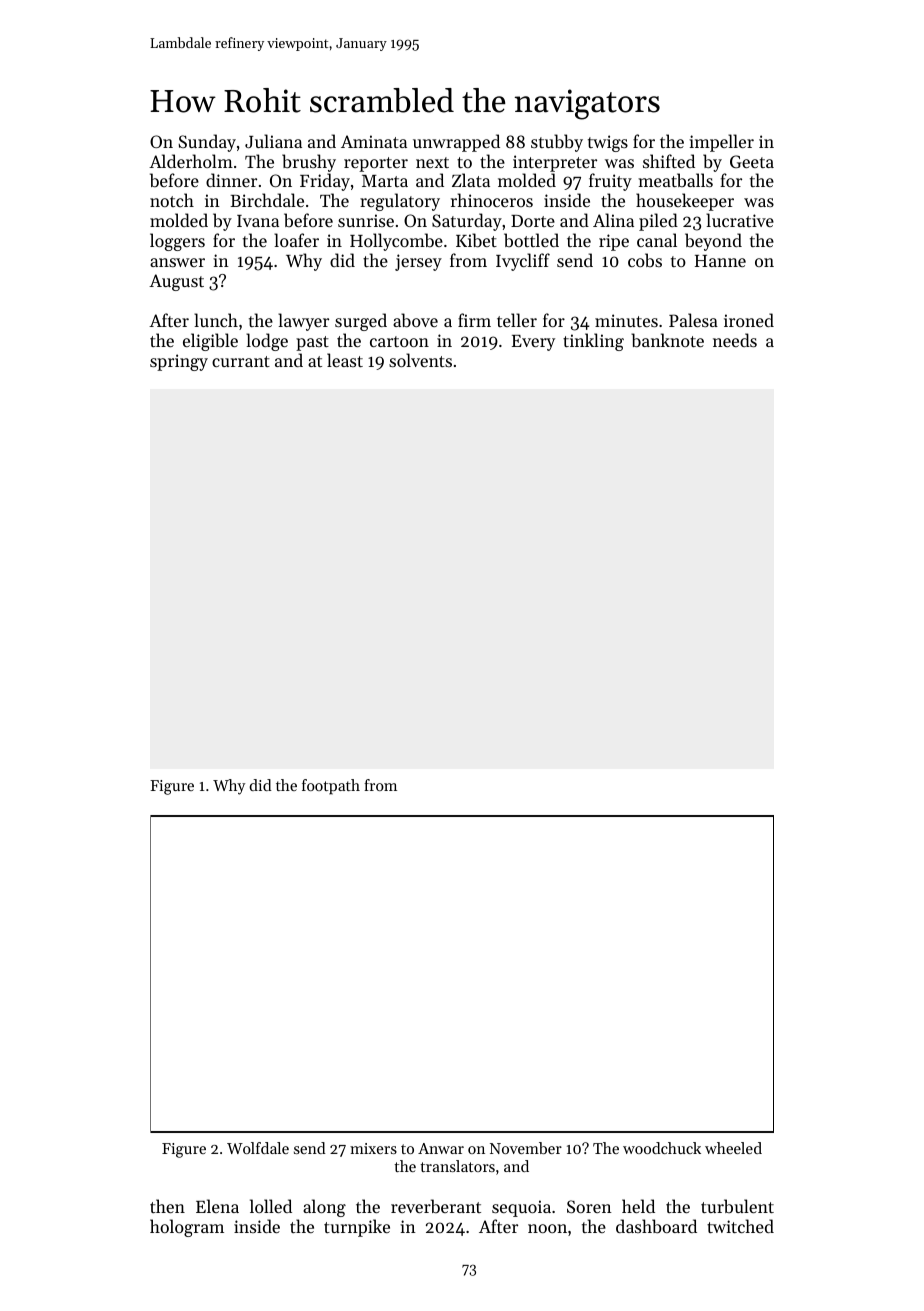  I want to click on needs, so click(735, 340).
